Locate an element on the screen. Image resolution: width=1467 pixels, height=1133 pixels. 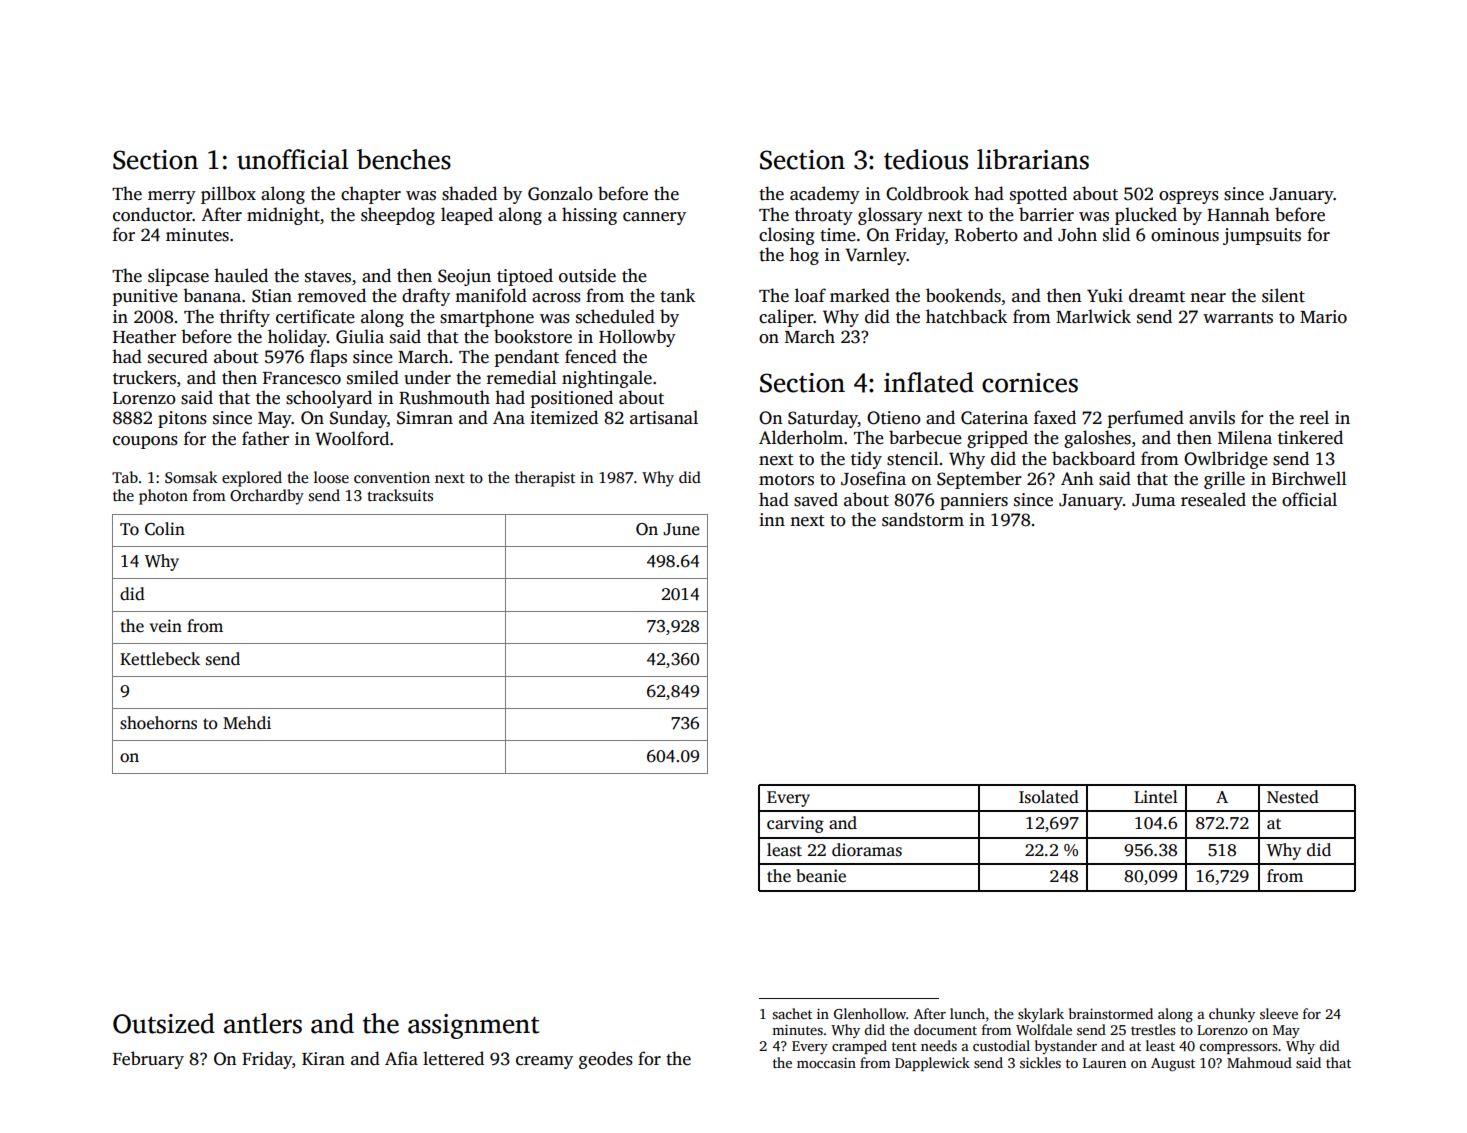
nightingale is located at coordinates (607, 379).
